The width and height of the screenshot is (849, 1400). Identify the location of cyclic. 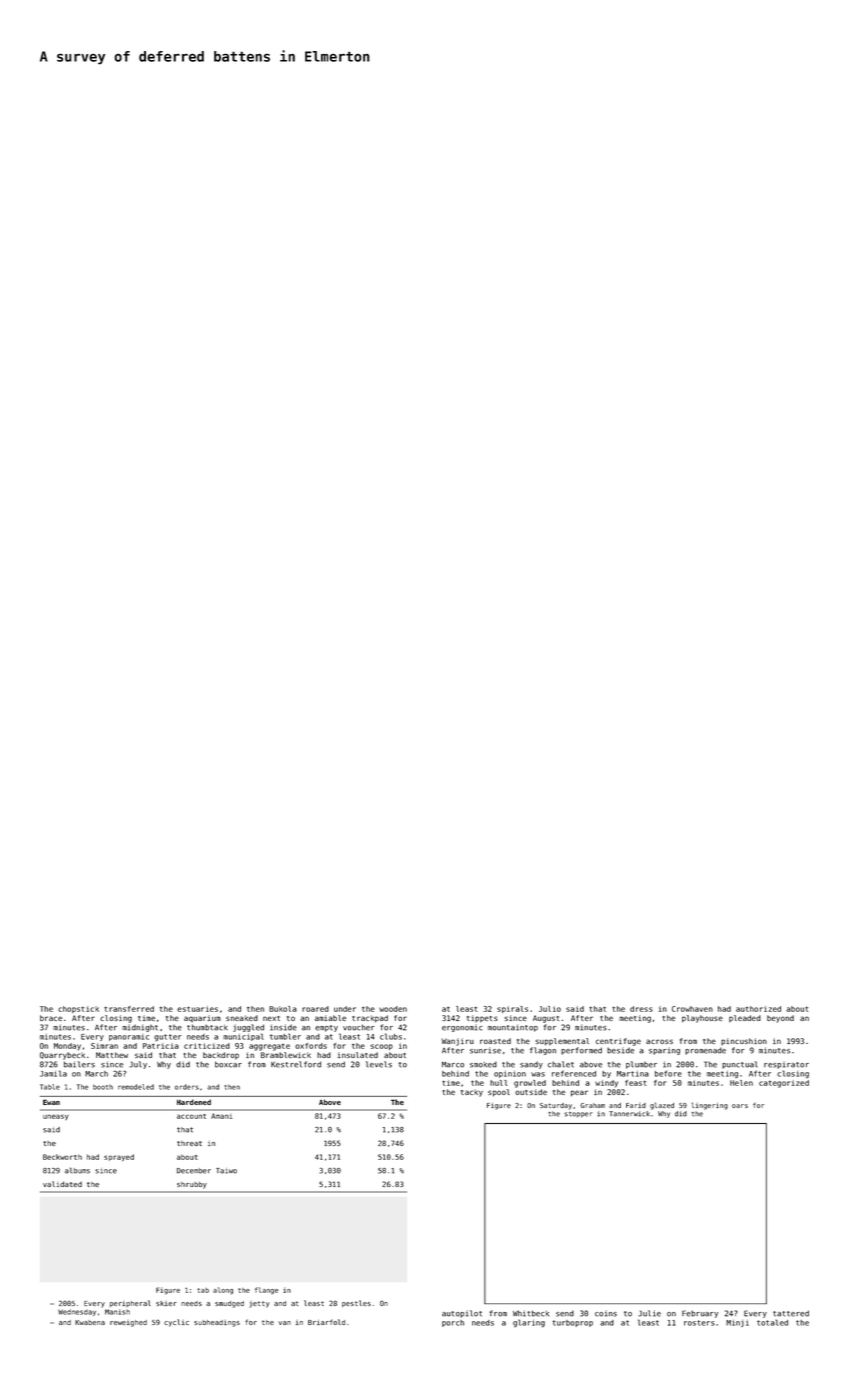
(176, 1323).
